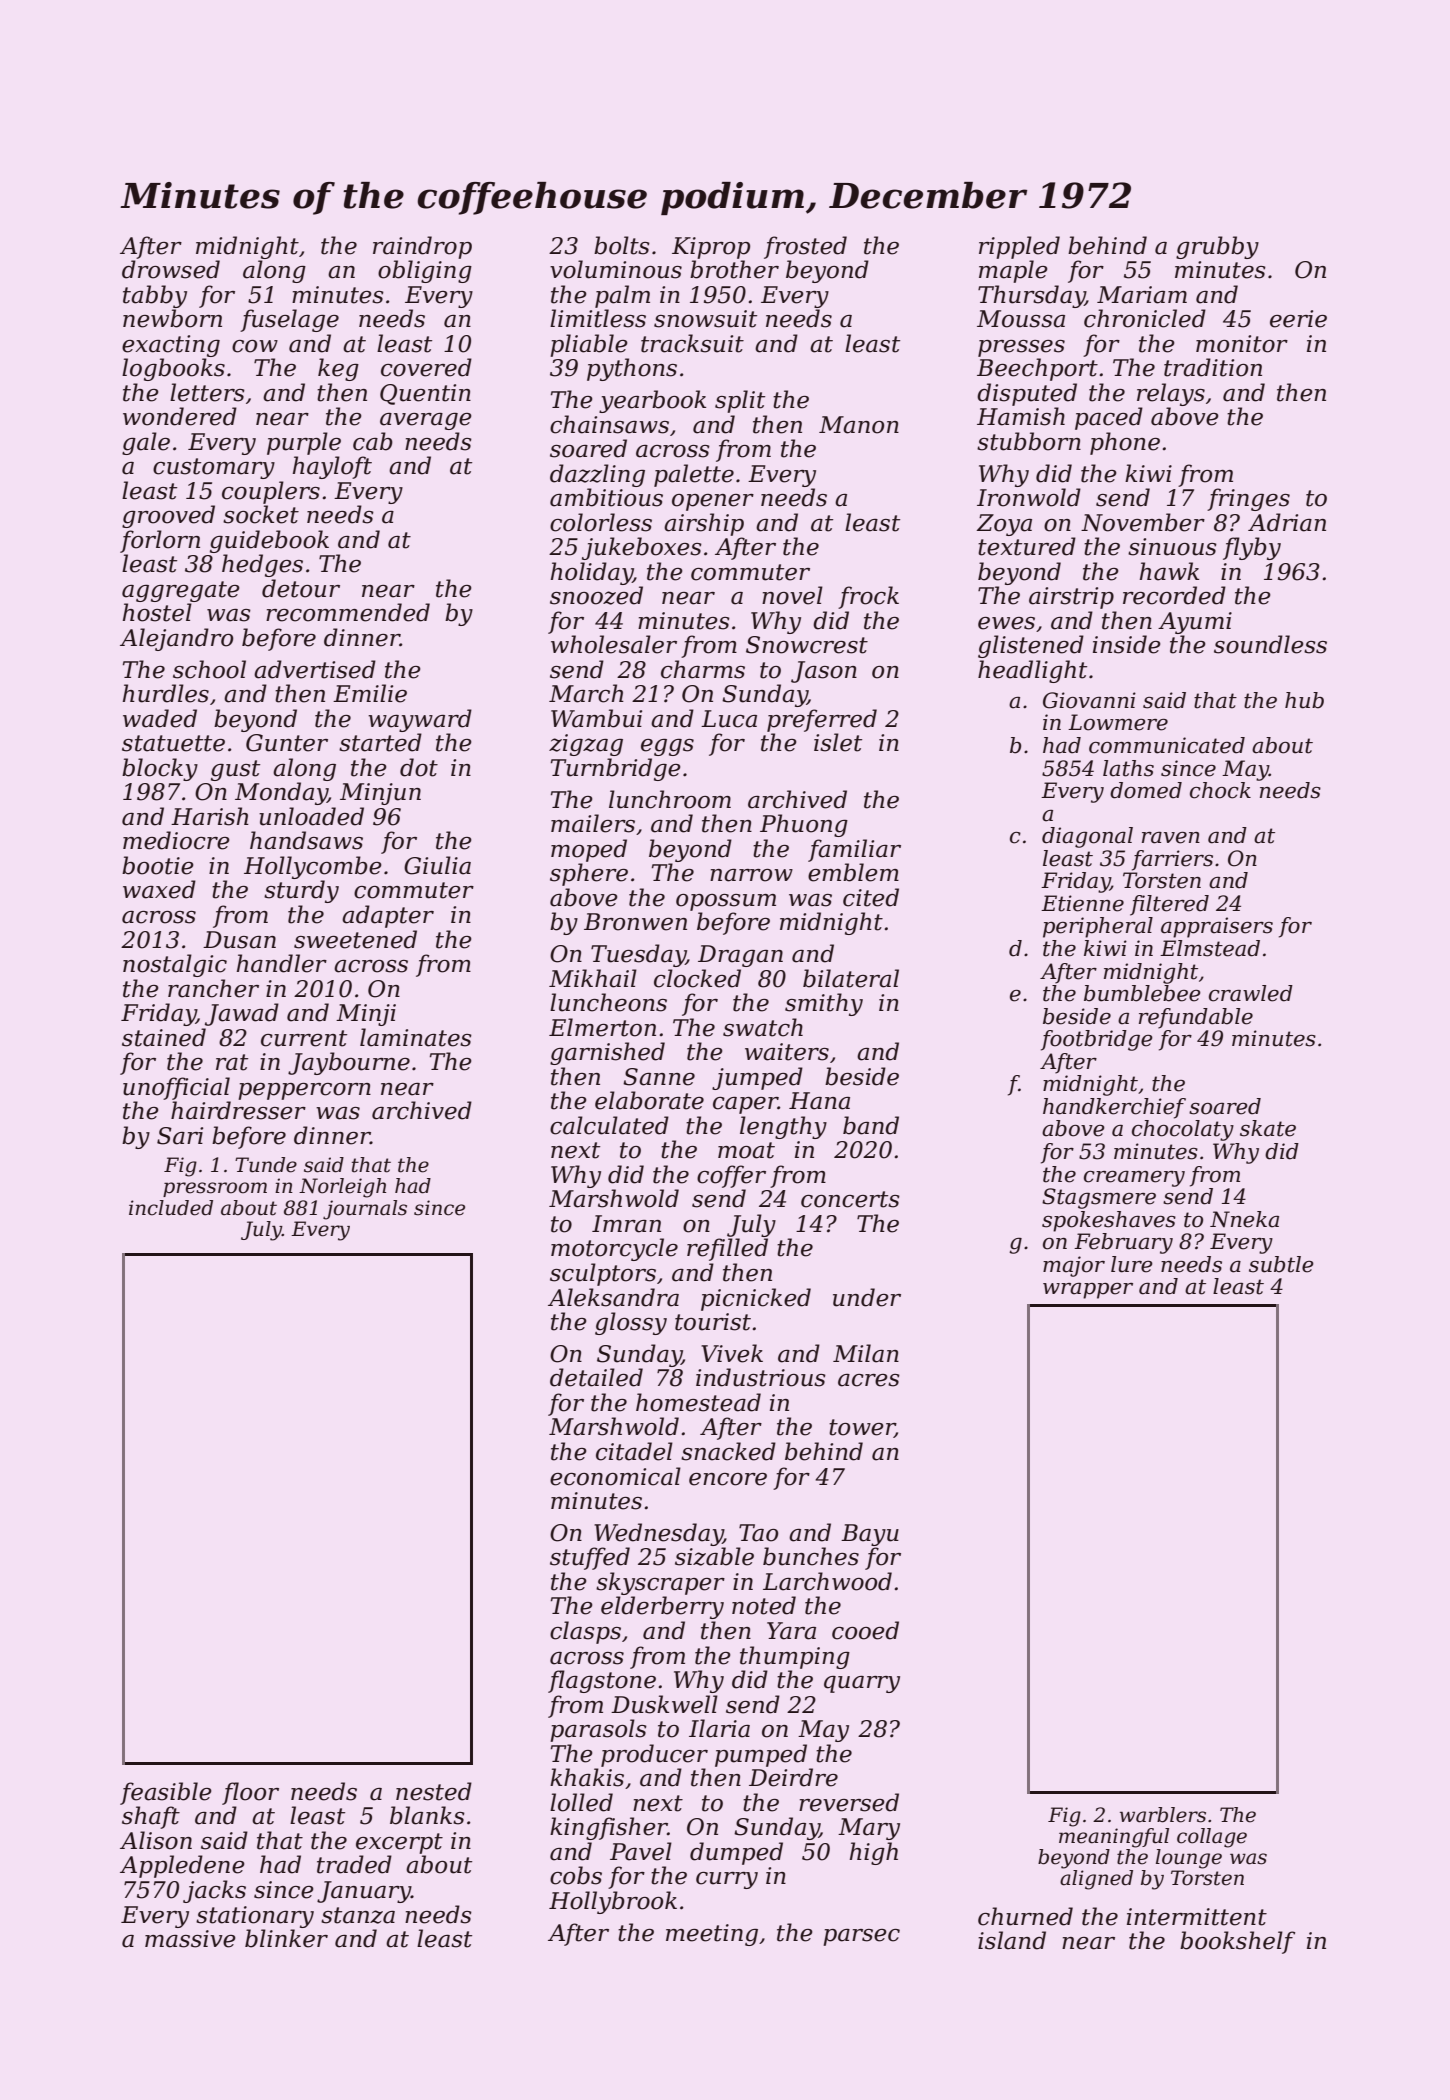  What do you see at coordinates (586, 693) in the screenshot?
I see `March` at bounding box center [586, 693].
